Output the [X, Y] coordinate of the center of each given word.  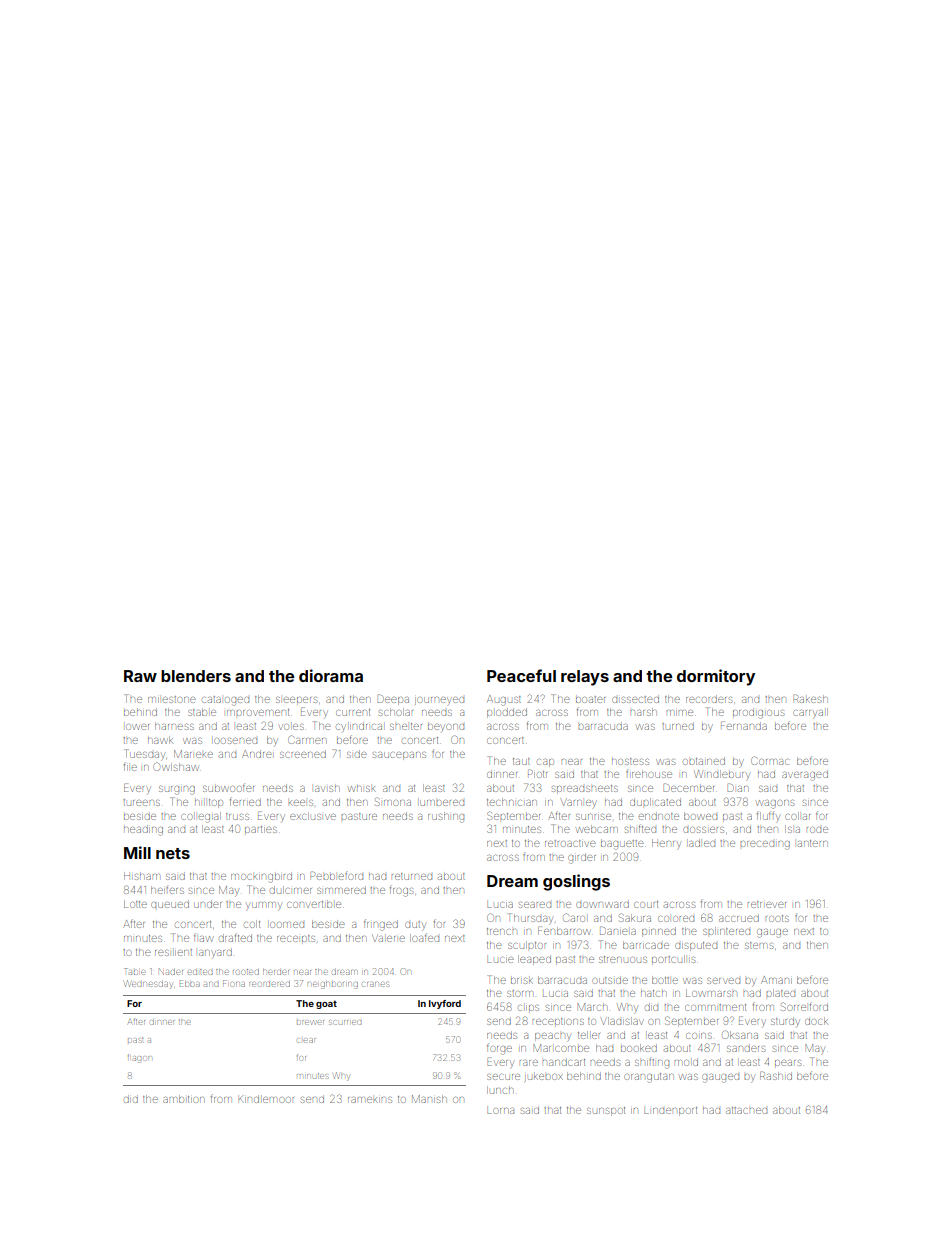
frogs [401, 891]
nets [173, 853]
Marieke [193, 754]
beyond [446, 727]
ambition [183, 1099]
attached [746, 1110]
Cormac [770, 760]
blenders [196, 676]
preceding [765, 845]
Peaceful [521, 675]
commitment [715, 1007]
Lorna [500, 1111]
